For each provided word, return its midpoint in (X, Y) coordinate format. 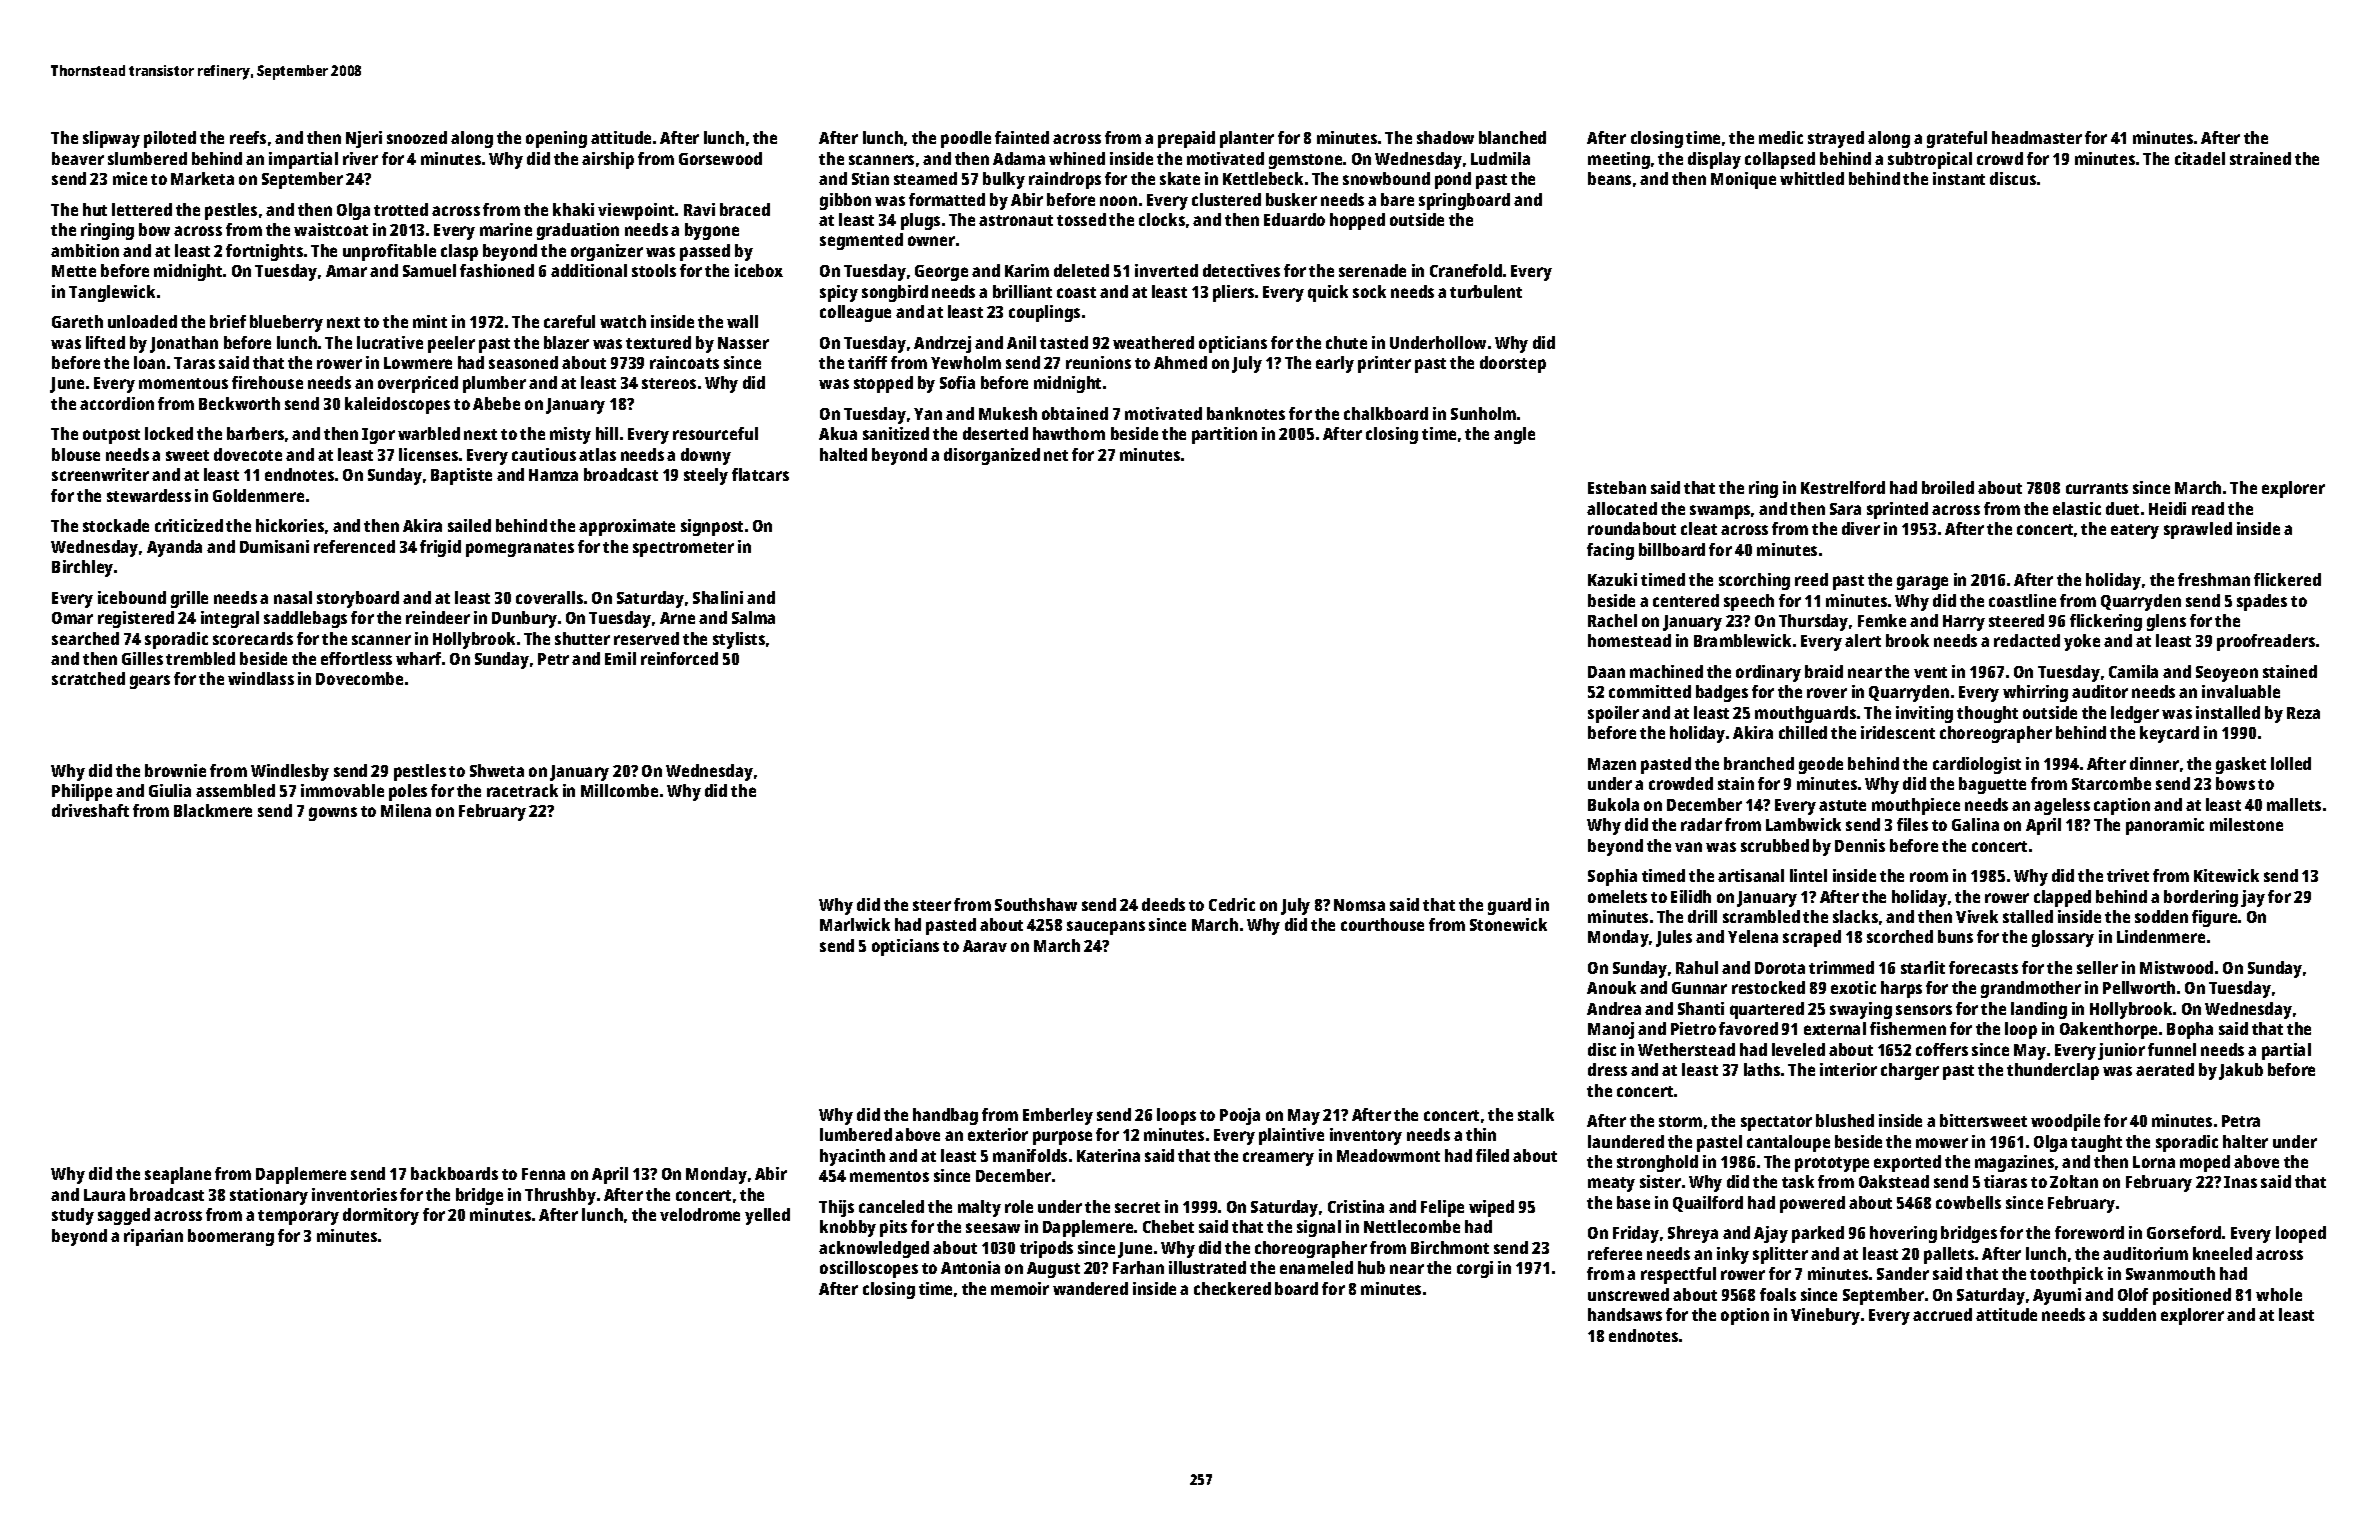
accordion (117, 403)
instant (1959, 178)
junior (2121, 1051)
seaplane (178, 1175)
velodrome (700, 1214)
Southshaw (1036, 904)
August (1053, 1270)
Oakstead (1894, 1181)
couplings (1044, 313)
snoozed (417, 137)
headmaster (2037, 137)
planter (1247, 139)
